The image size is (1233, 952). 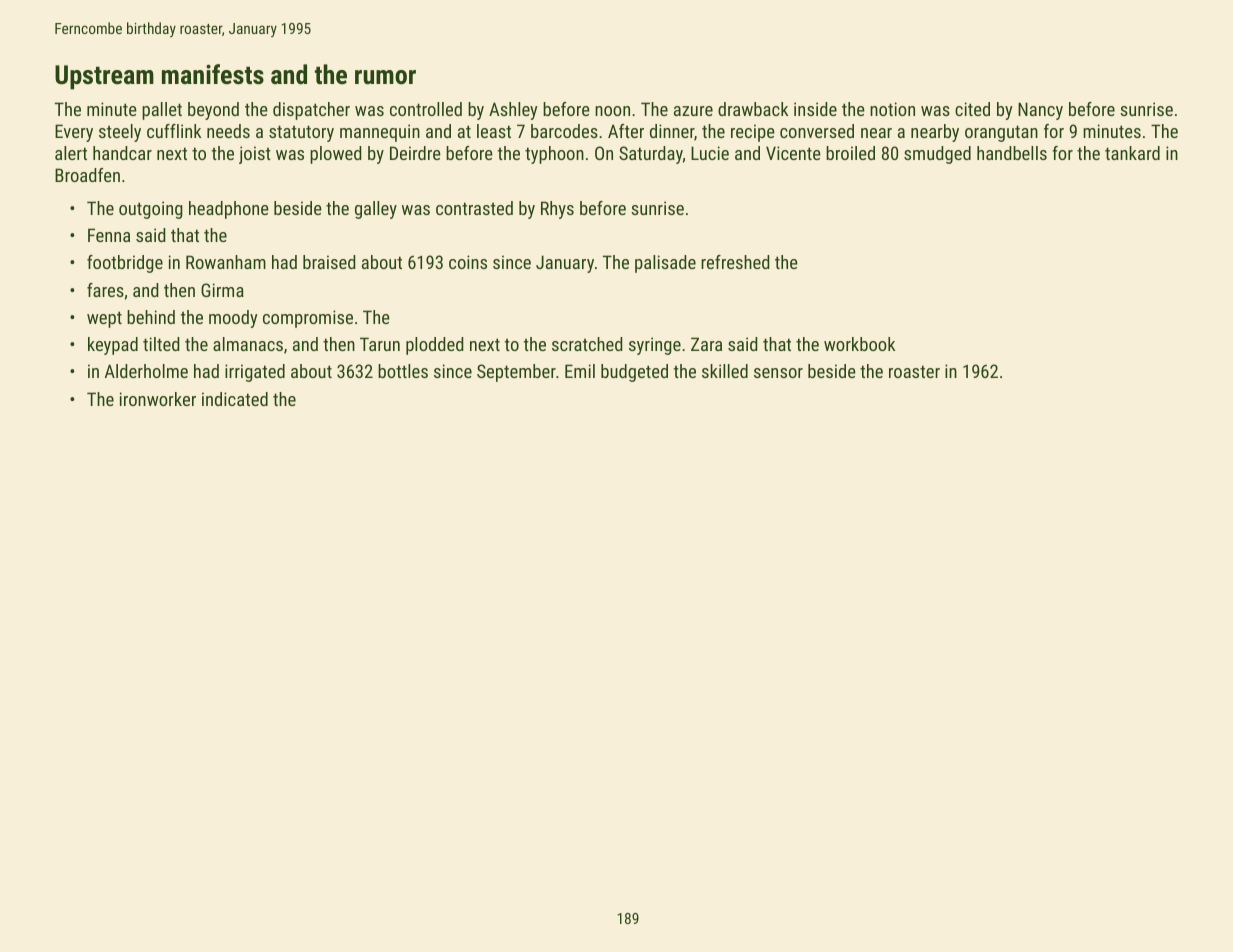 What do you see at coordinates (706, 344) in the document?
I see `Zara` at bounding box center [706, 344].
